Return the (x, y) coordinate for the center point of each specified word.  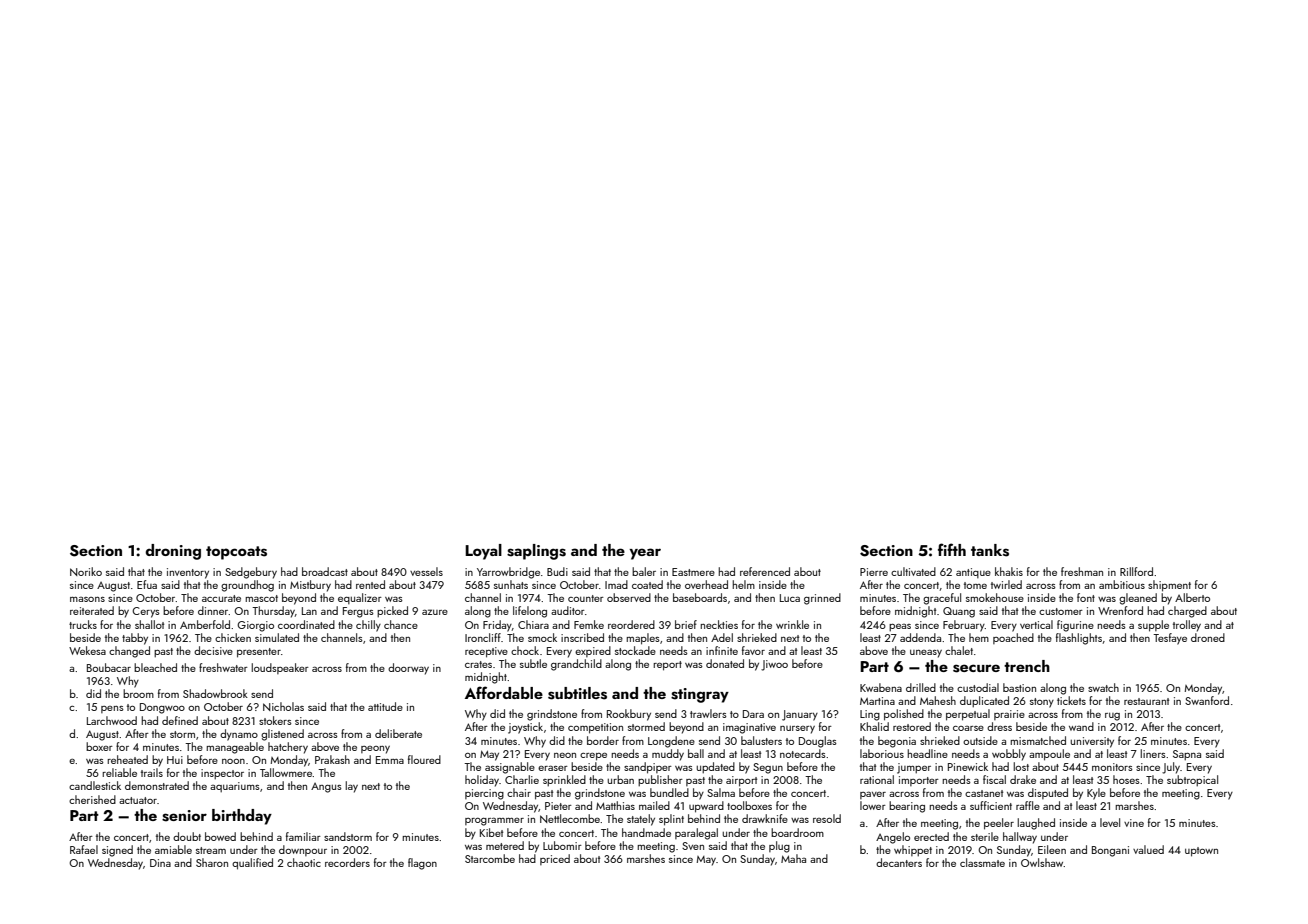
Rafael (84, 849)
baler (644, 571)
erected (931, 836)
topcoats (236, 553)
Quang (959, 612)
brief (686, 624)
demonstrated (157, 785)
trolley (1187, 626)
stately (641, 820)
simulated (277, 637)
